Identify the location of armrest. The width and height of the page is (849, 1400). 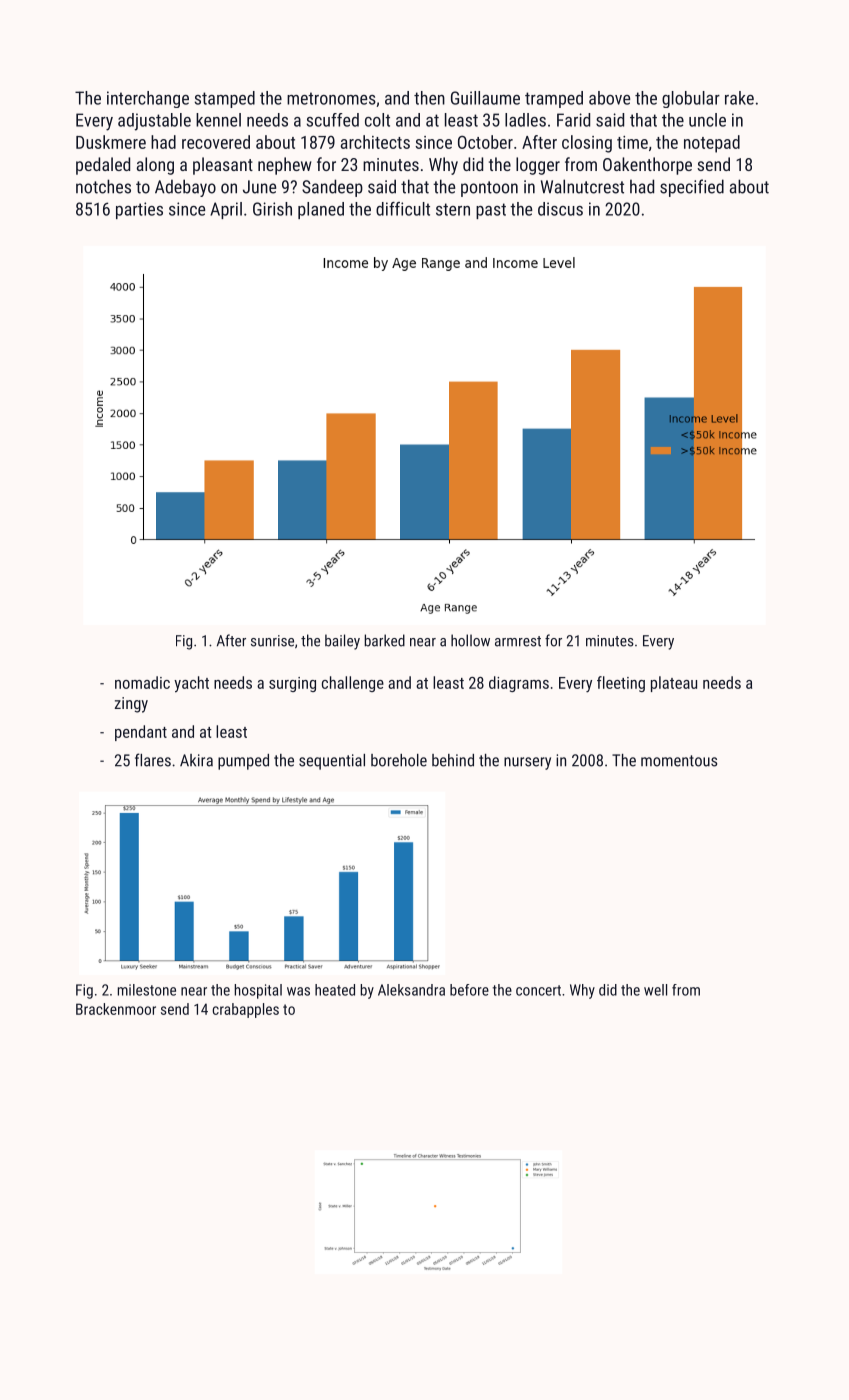
(518, 641).
